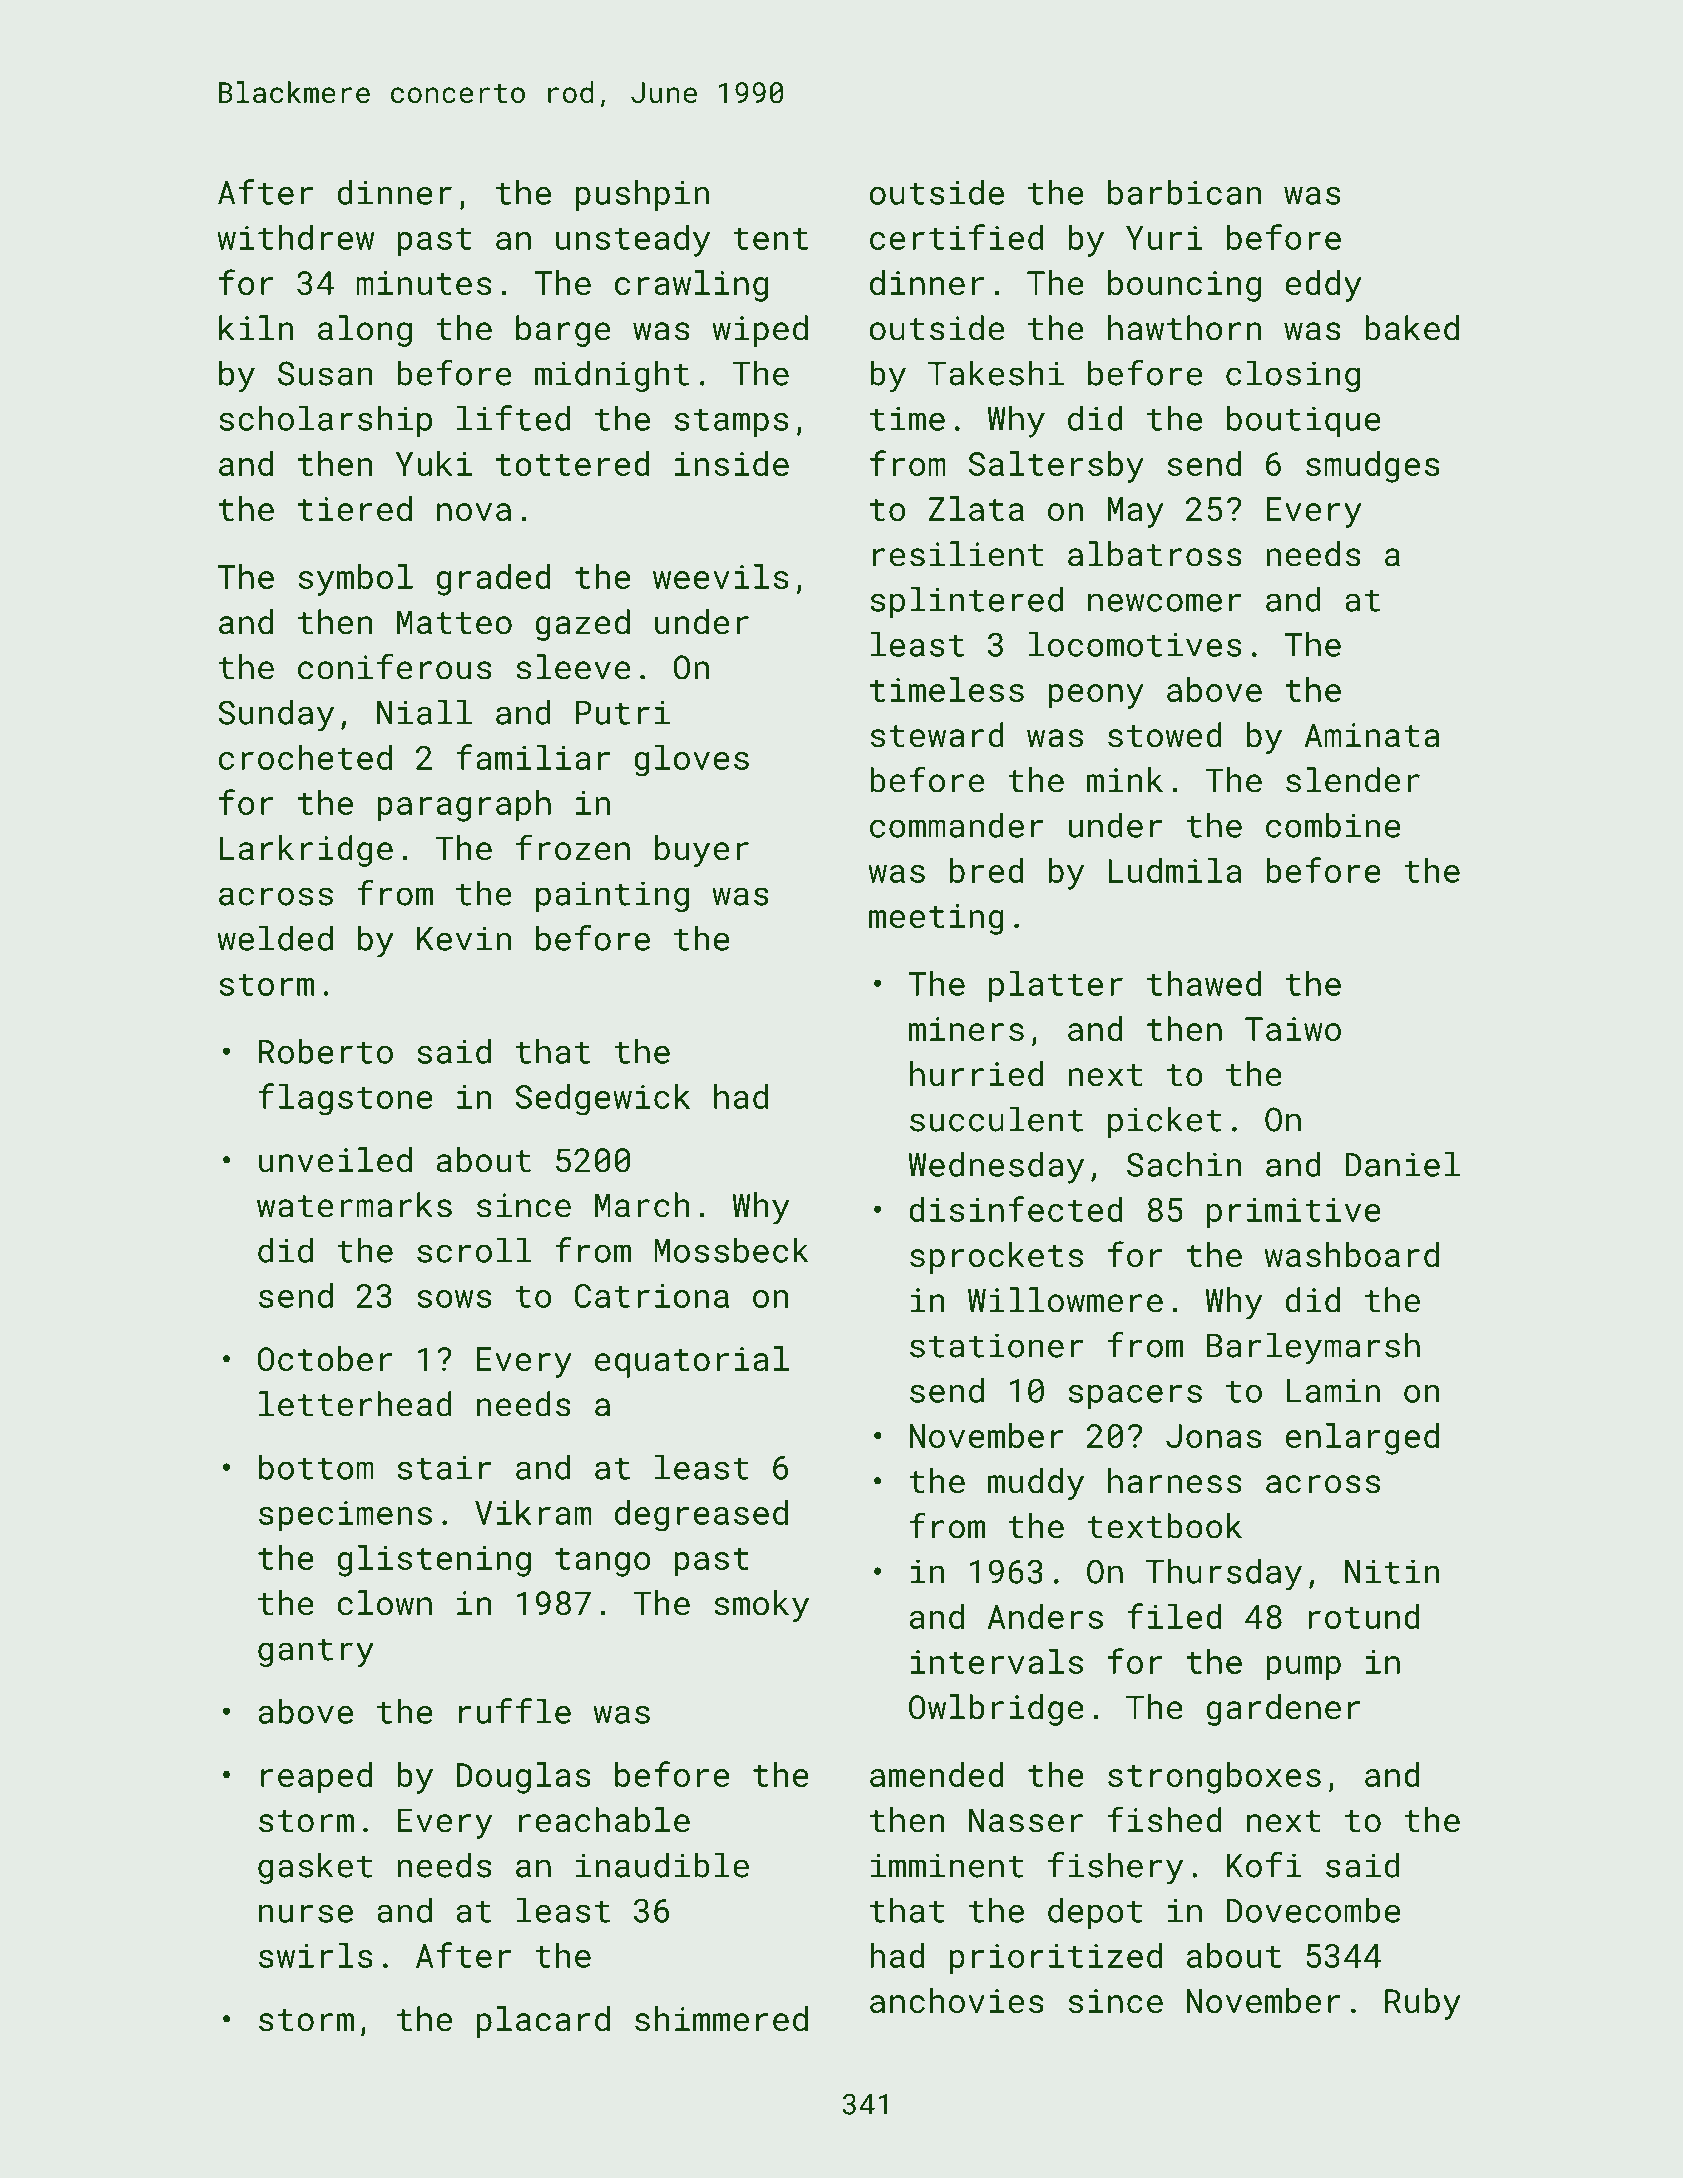  What do you see at coordinates (315, 1868) in the document?
I see `gasket` at bounding box center [315, 1868].
